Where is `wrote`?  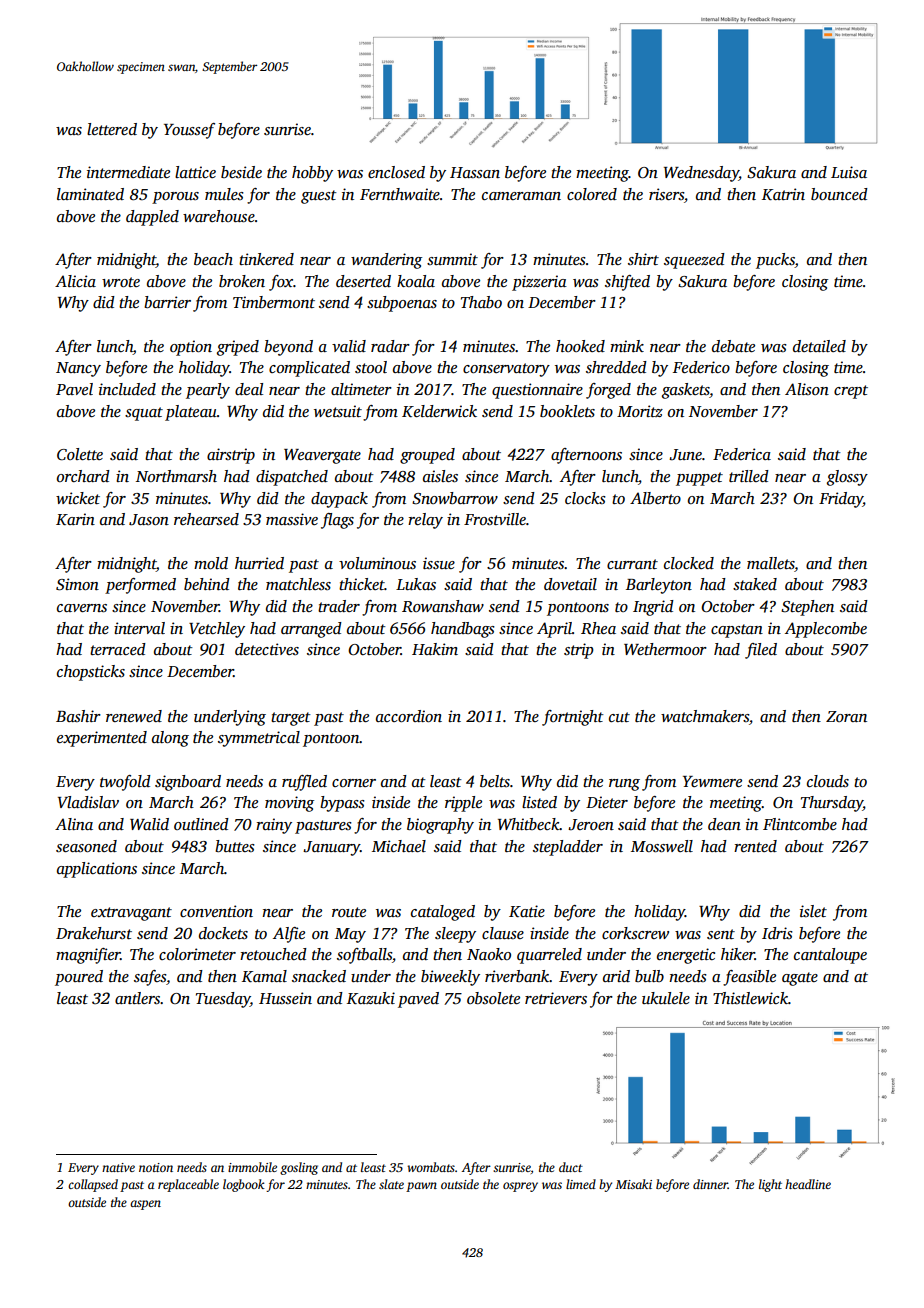 wrote is located at coordinates (121, 282).
